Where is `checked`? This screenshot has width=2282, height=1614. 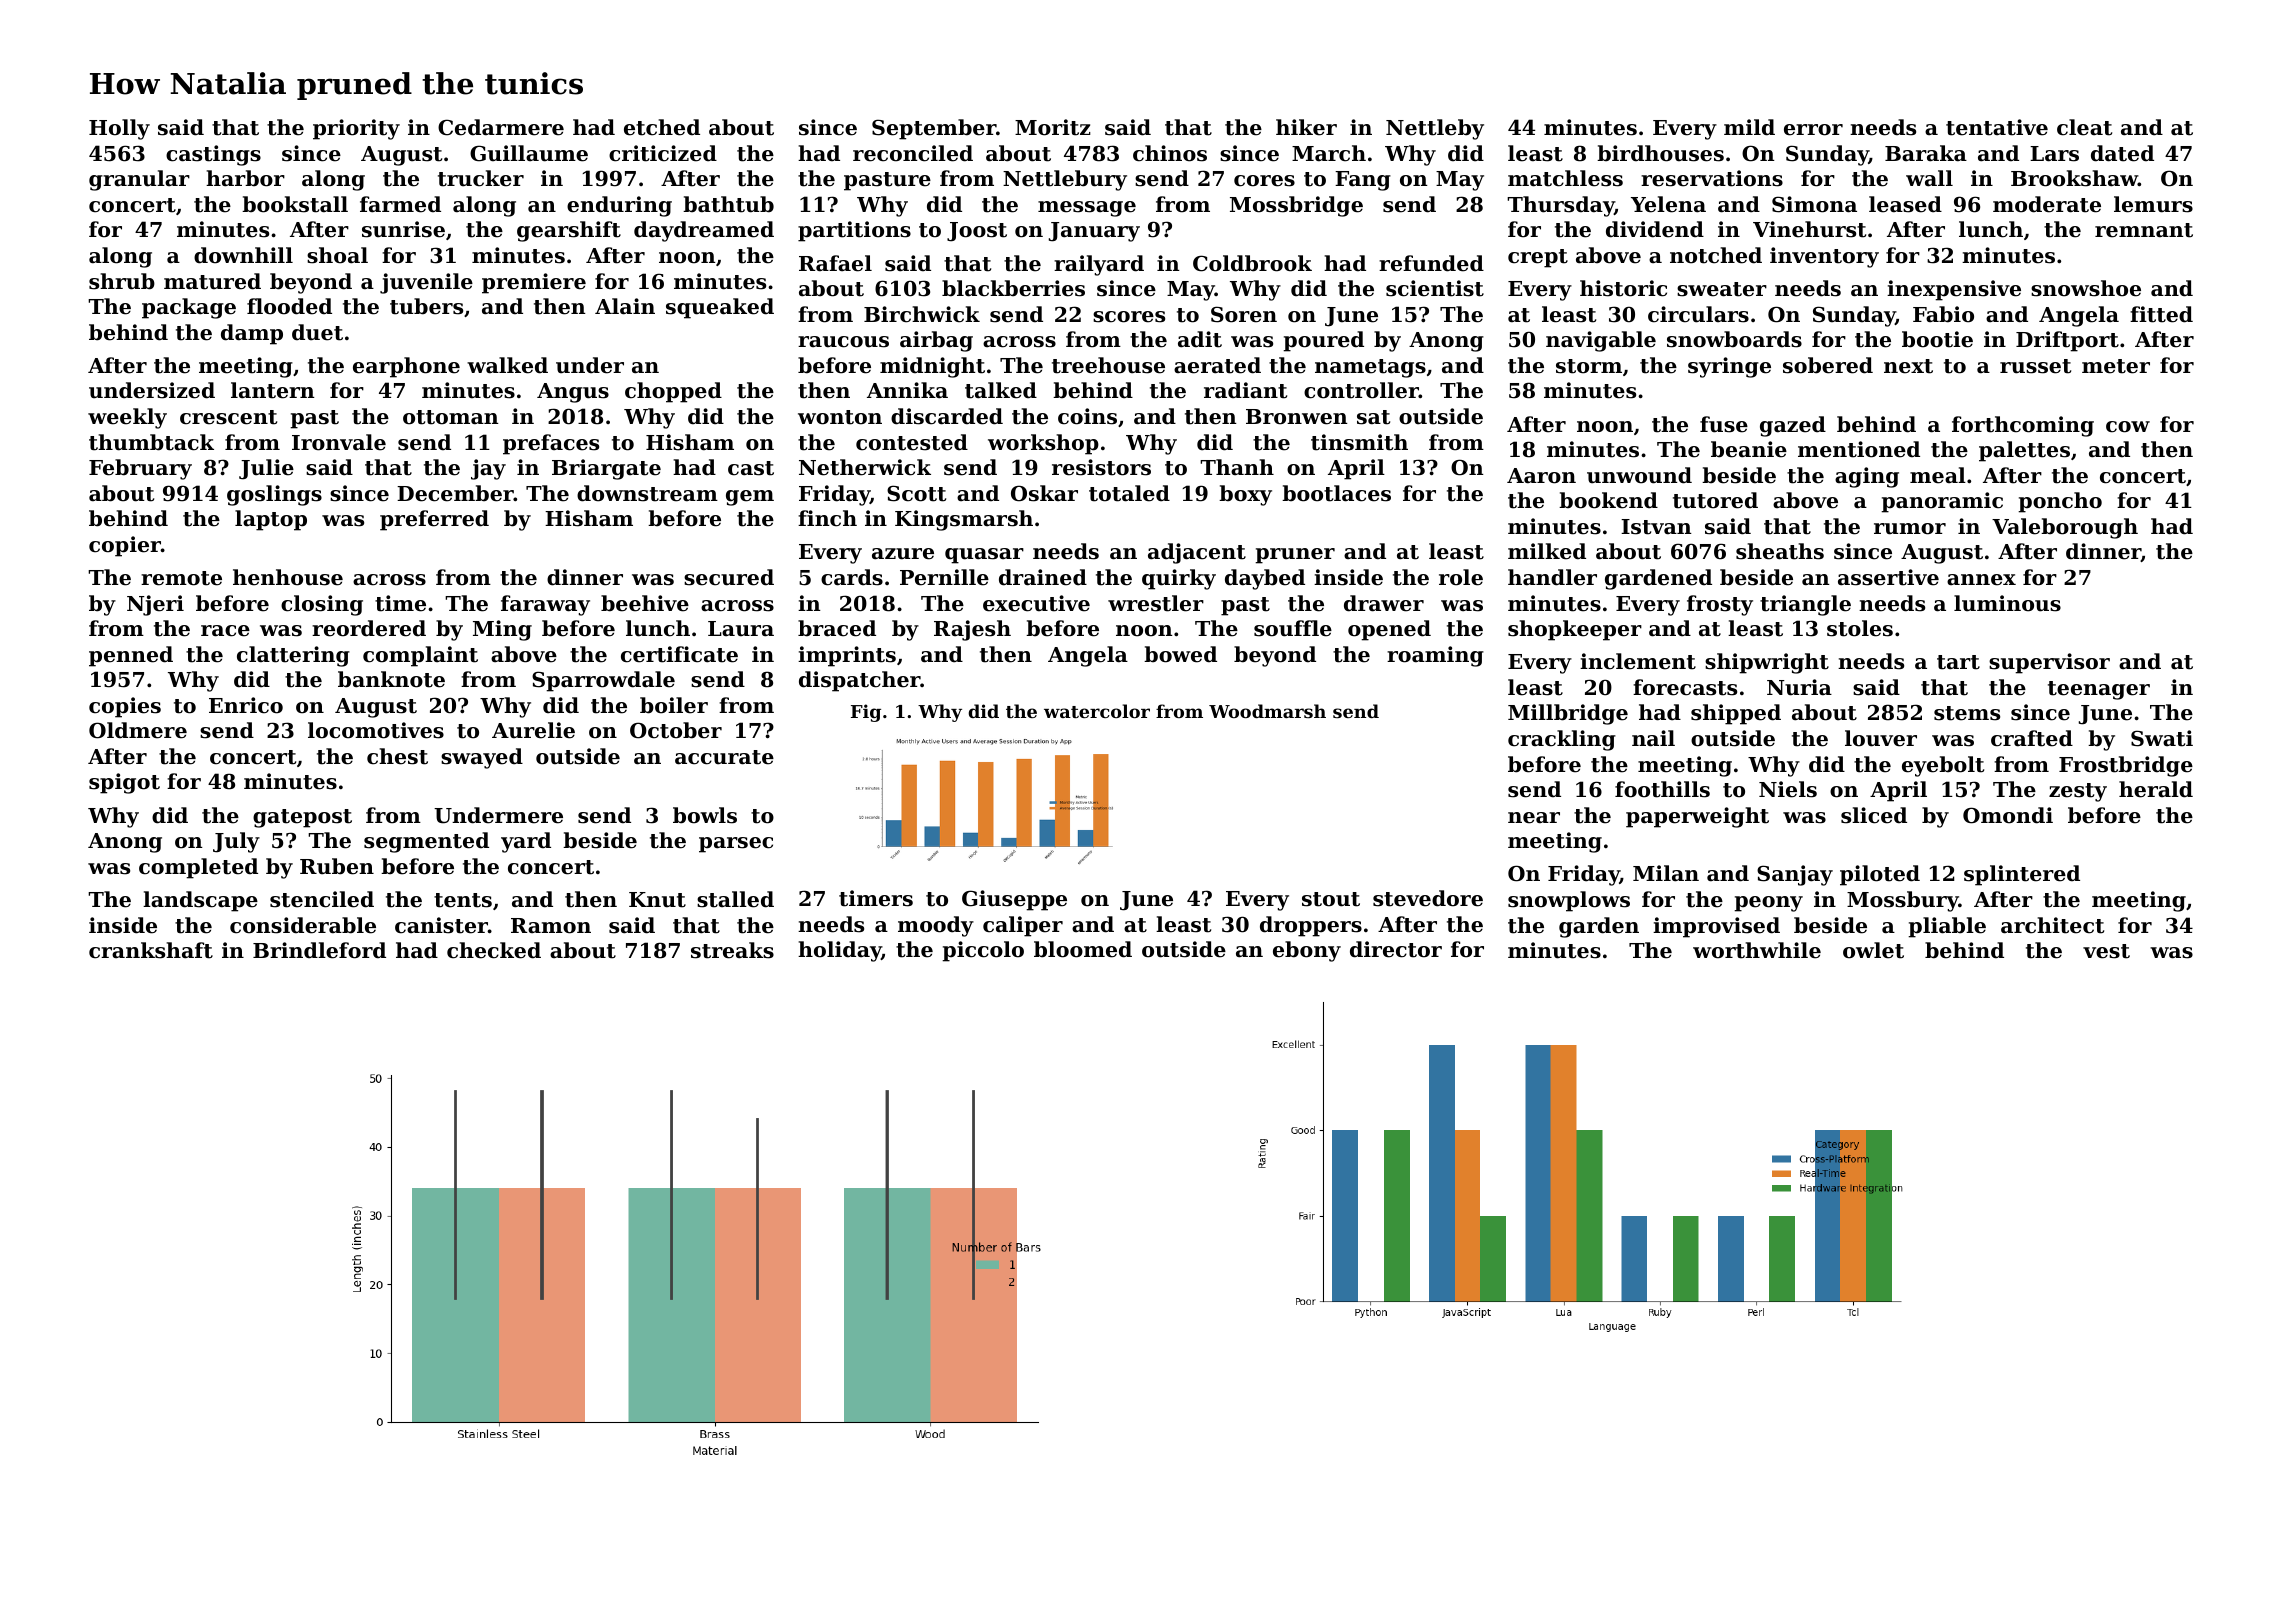
checked is located at coordinates (494, 950).
